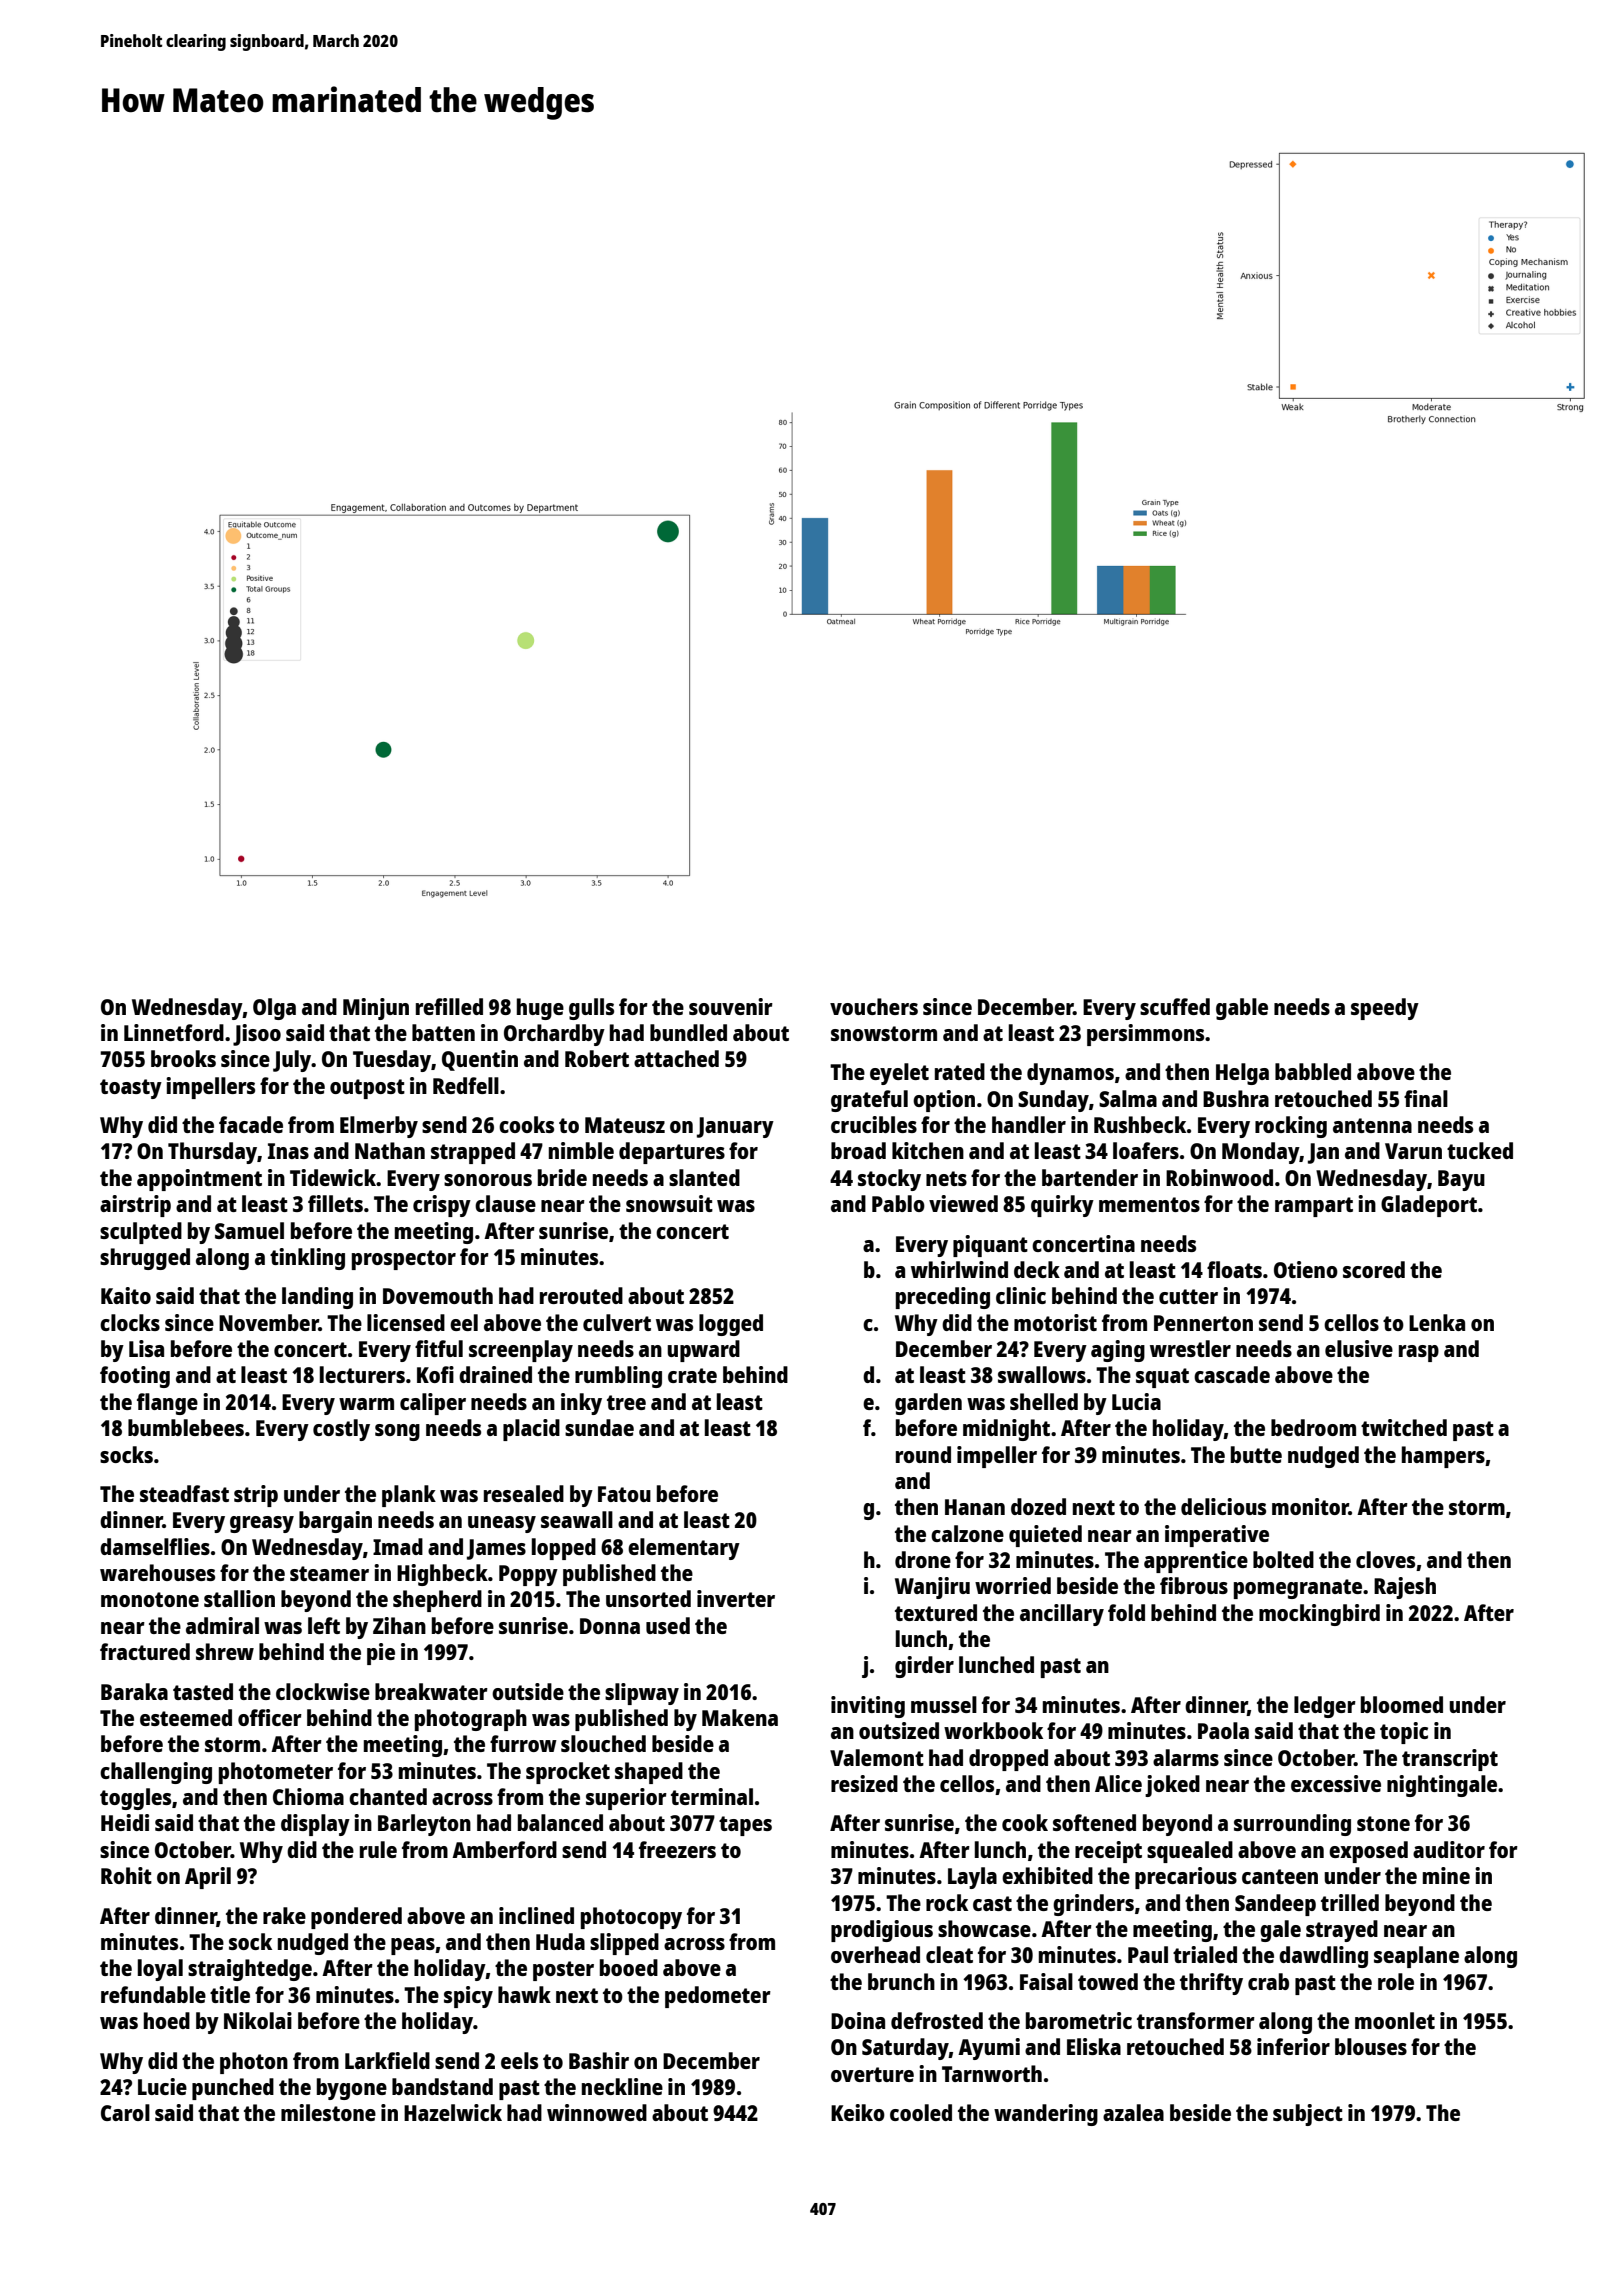 The width and height of the image is (1620, 2292). What do you see at coordinates (591, 1009) in the image?
I see `gulls` at bounding box center [591, 1009].
